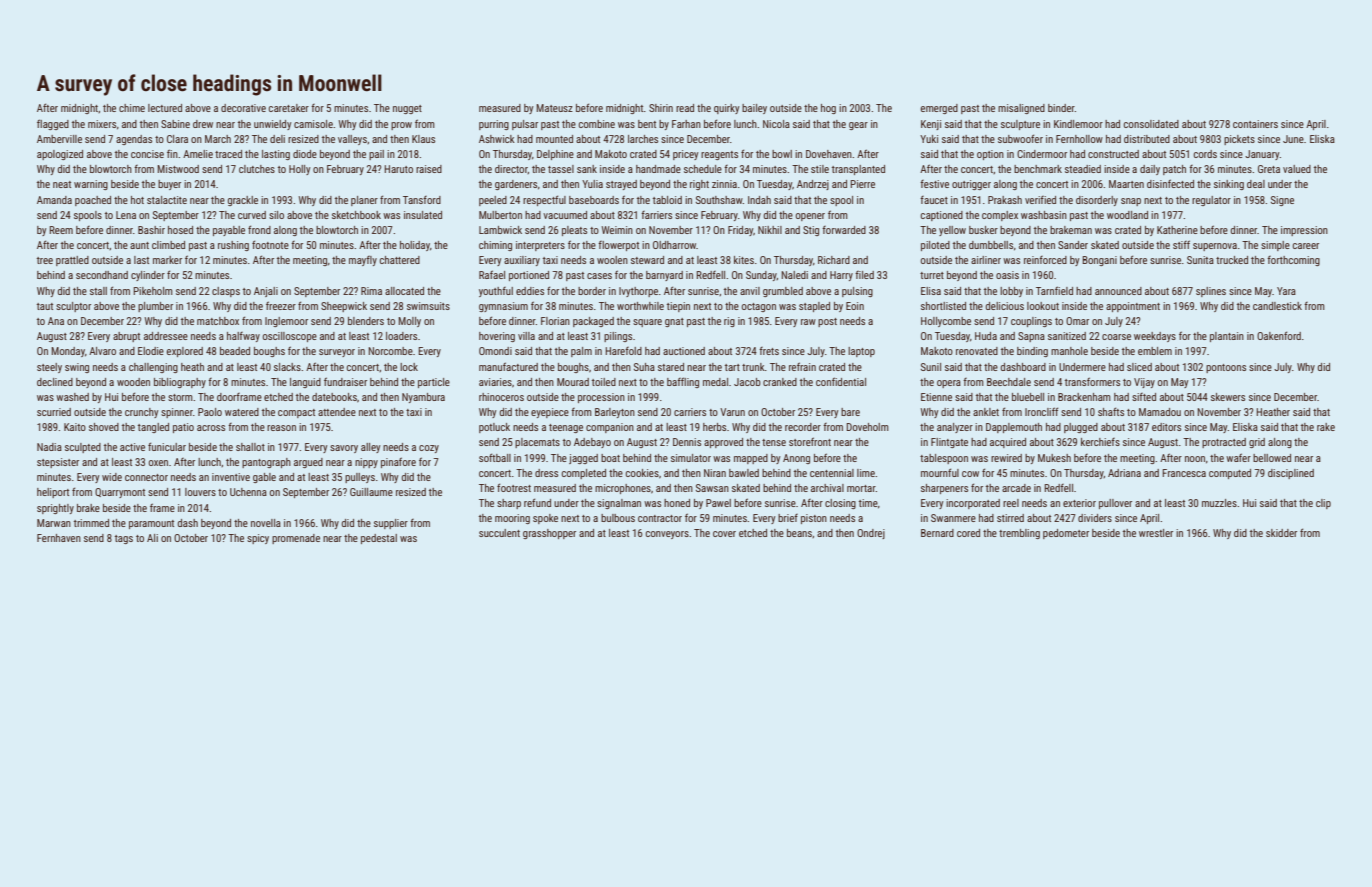 The height and width of the screenshot is (887, 1372). I want to click on Ondrej, so click(871, 534).
